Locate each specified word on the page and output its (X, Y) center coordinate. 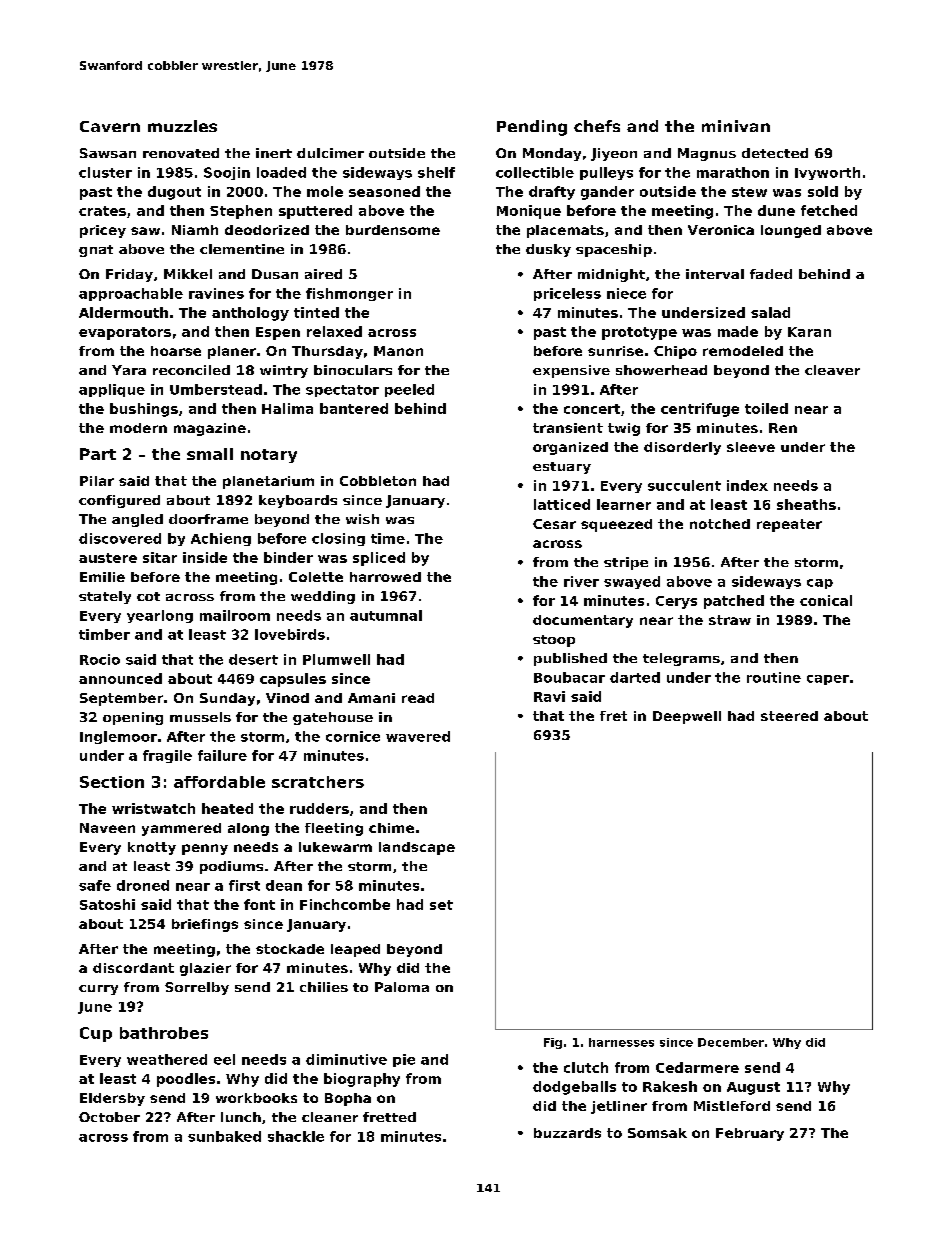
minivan (736, 126)
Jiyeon (614, 154)
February (750, 1134)
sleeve (751, 447)
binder (288, 557)
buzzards (567, 1133)
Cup (96, 1034)
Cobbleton (378, 481)
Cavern (110, 126)
